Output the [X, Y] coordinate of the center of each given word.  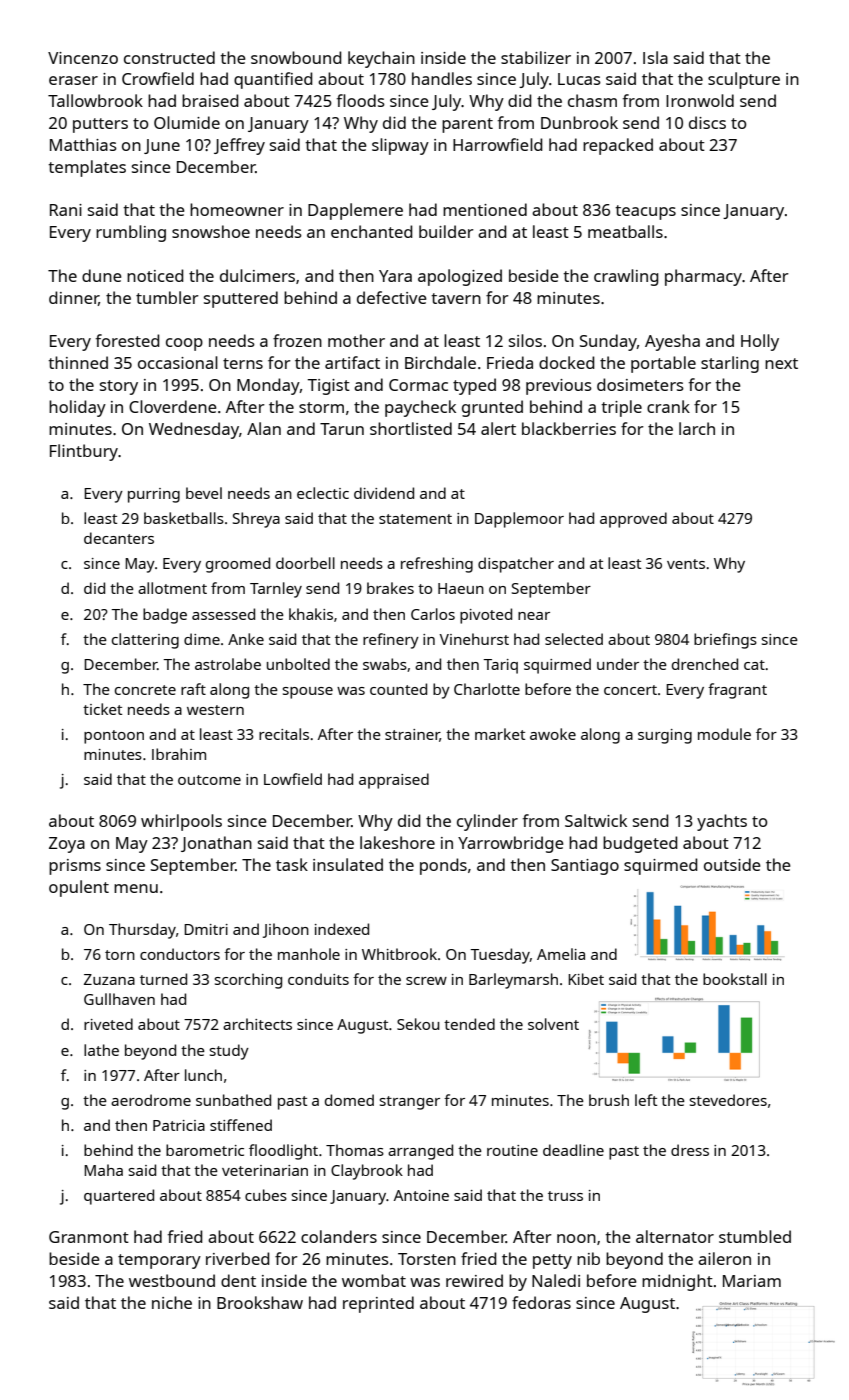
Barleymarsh [513, 981]
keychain [381, 59]
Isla [655, 57]
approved [633, 520]
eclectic [323, 493]
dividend [384, 493]
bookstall [735, 979]
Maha [103, 1170]
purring [154, 495]
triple [621, 408]
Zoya [67, 845]
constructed [169, 57]
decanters [119, 538]
